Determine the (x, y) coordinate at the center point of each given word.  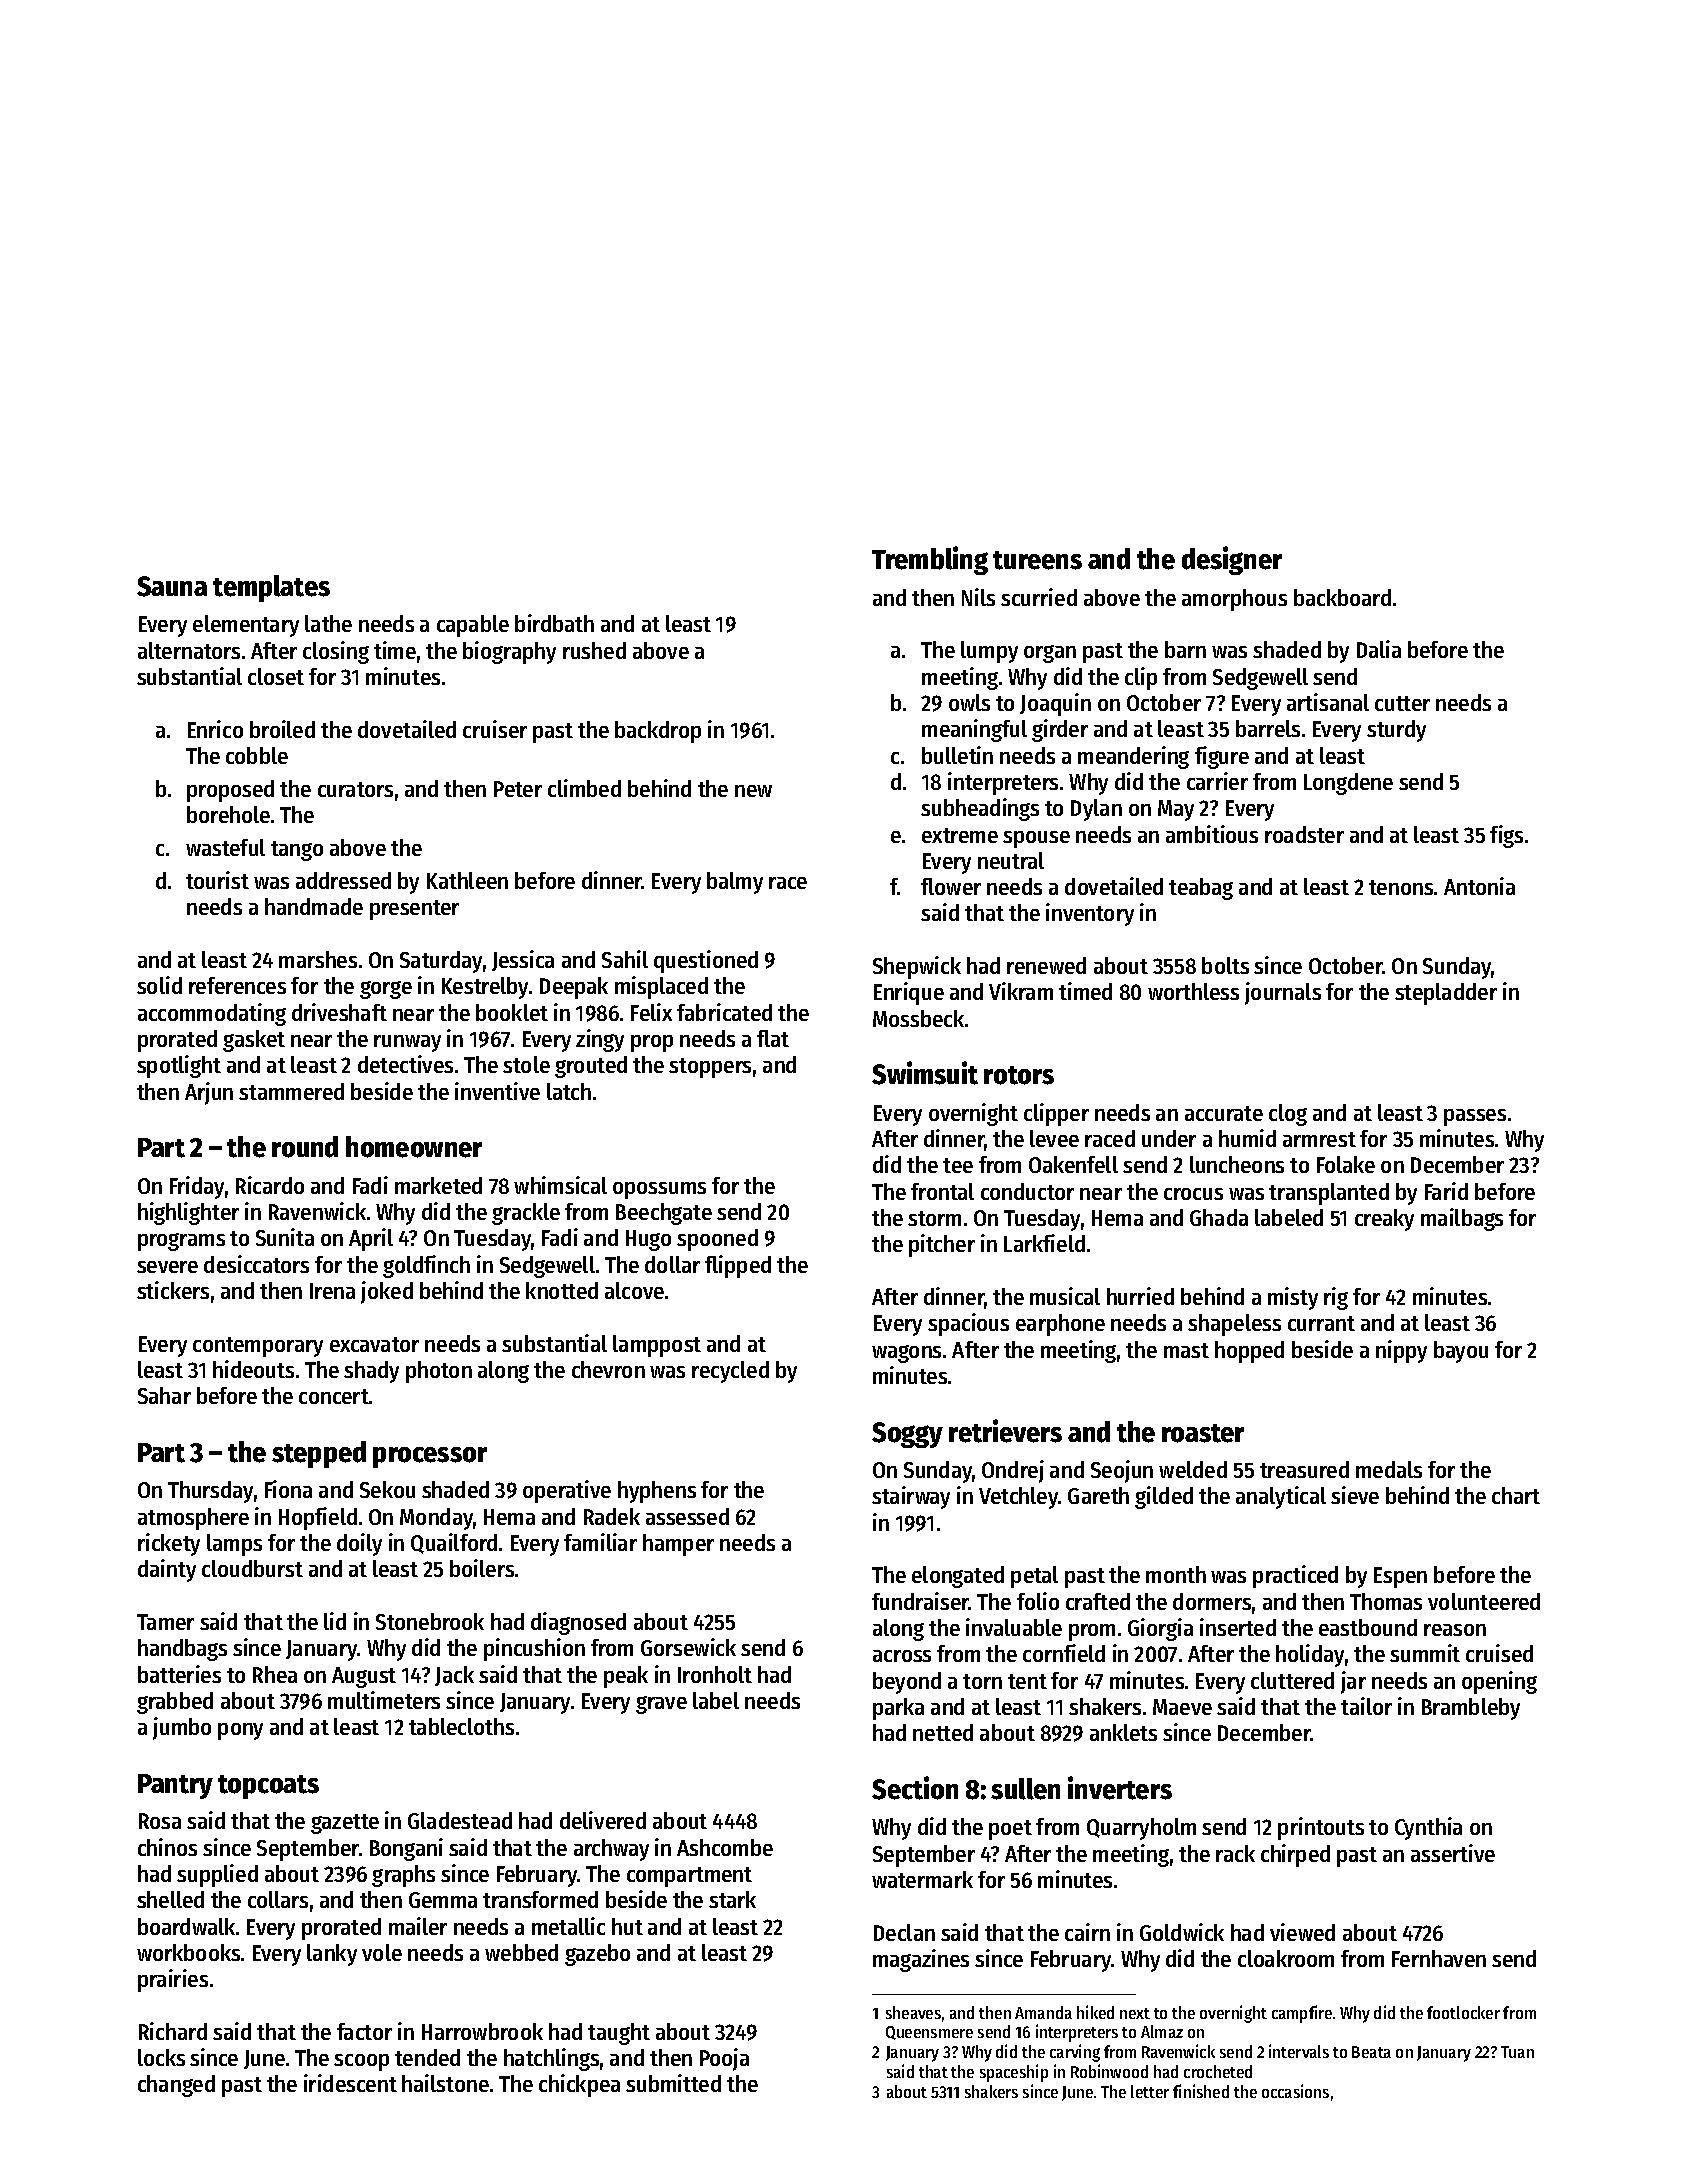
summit (1425, 1653)
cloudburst (252, 1568)
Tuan (1517, 2052)
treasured (1304, 1469)
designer (1232, 560)
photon (439, 1372)
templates (271, 588)
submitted (673, 2083)
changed (176, 2086)
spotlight (179, 1066)
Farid (1446, 1191)
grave (661, 1705)
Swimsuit (925, 1073)
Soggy (907, 1435)
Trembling (930, 560)
